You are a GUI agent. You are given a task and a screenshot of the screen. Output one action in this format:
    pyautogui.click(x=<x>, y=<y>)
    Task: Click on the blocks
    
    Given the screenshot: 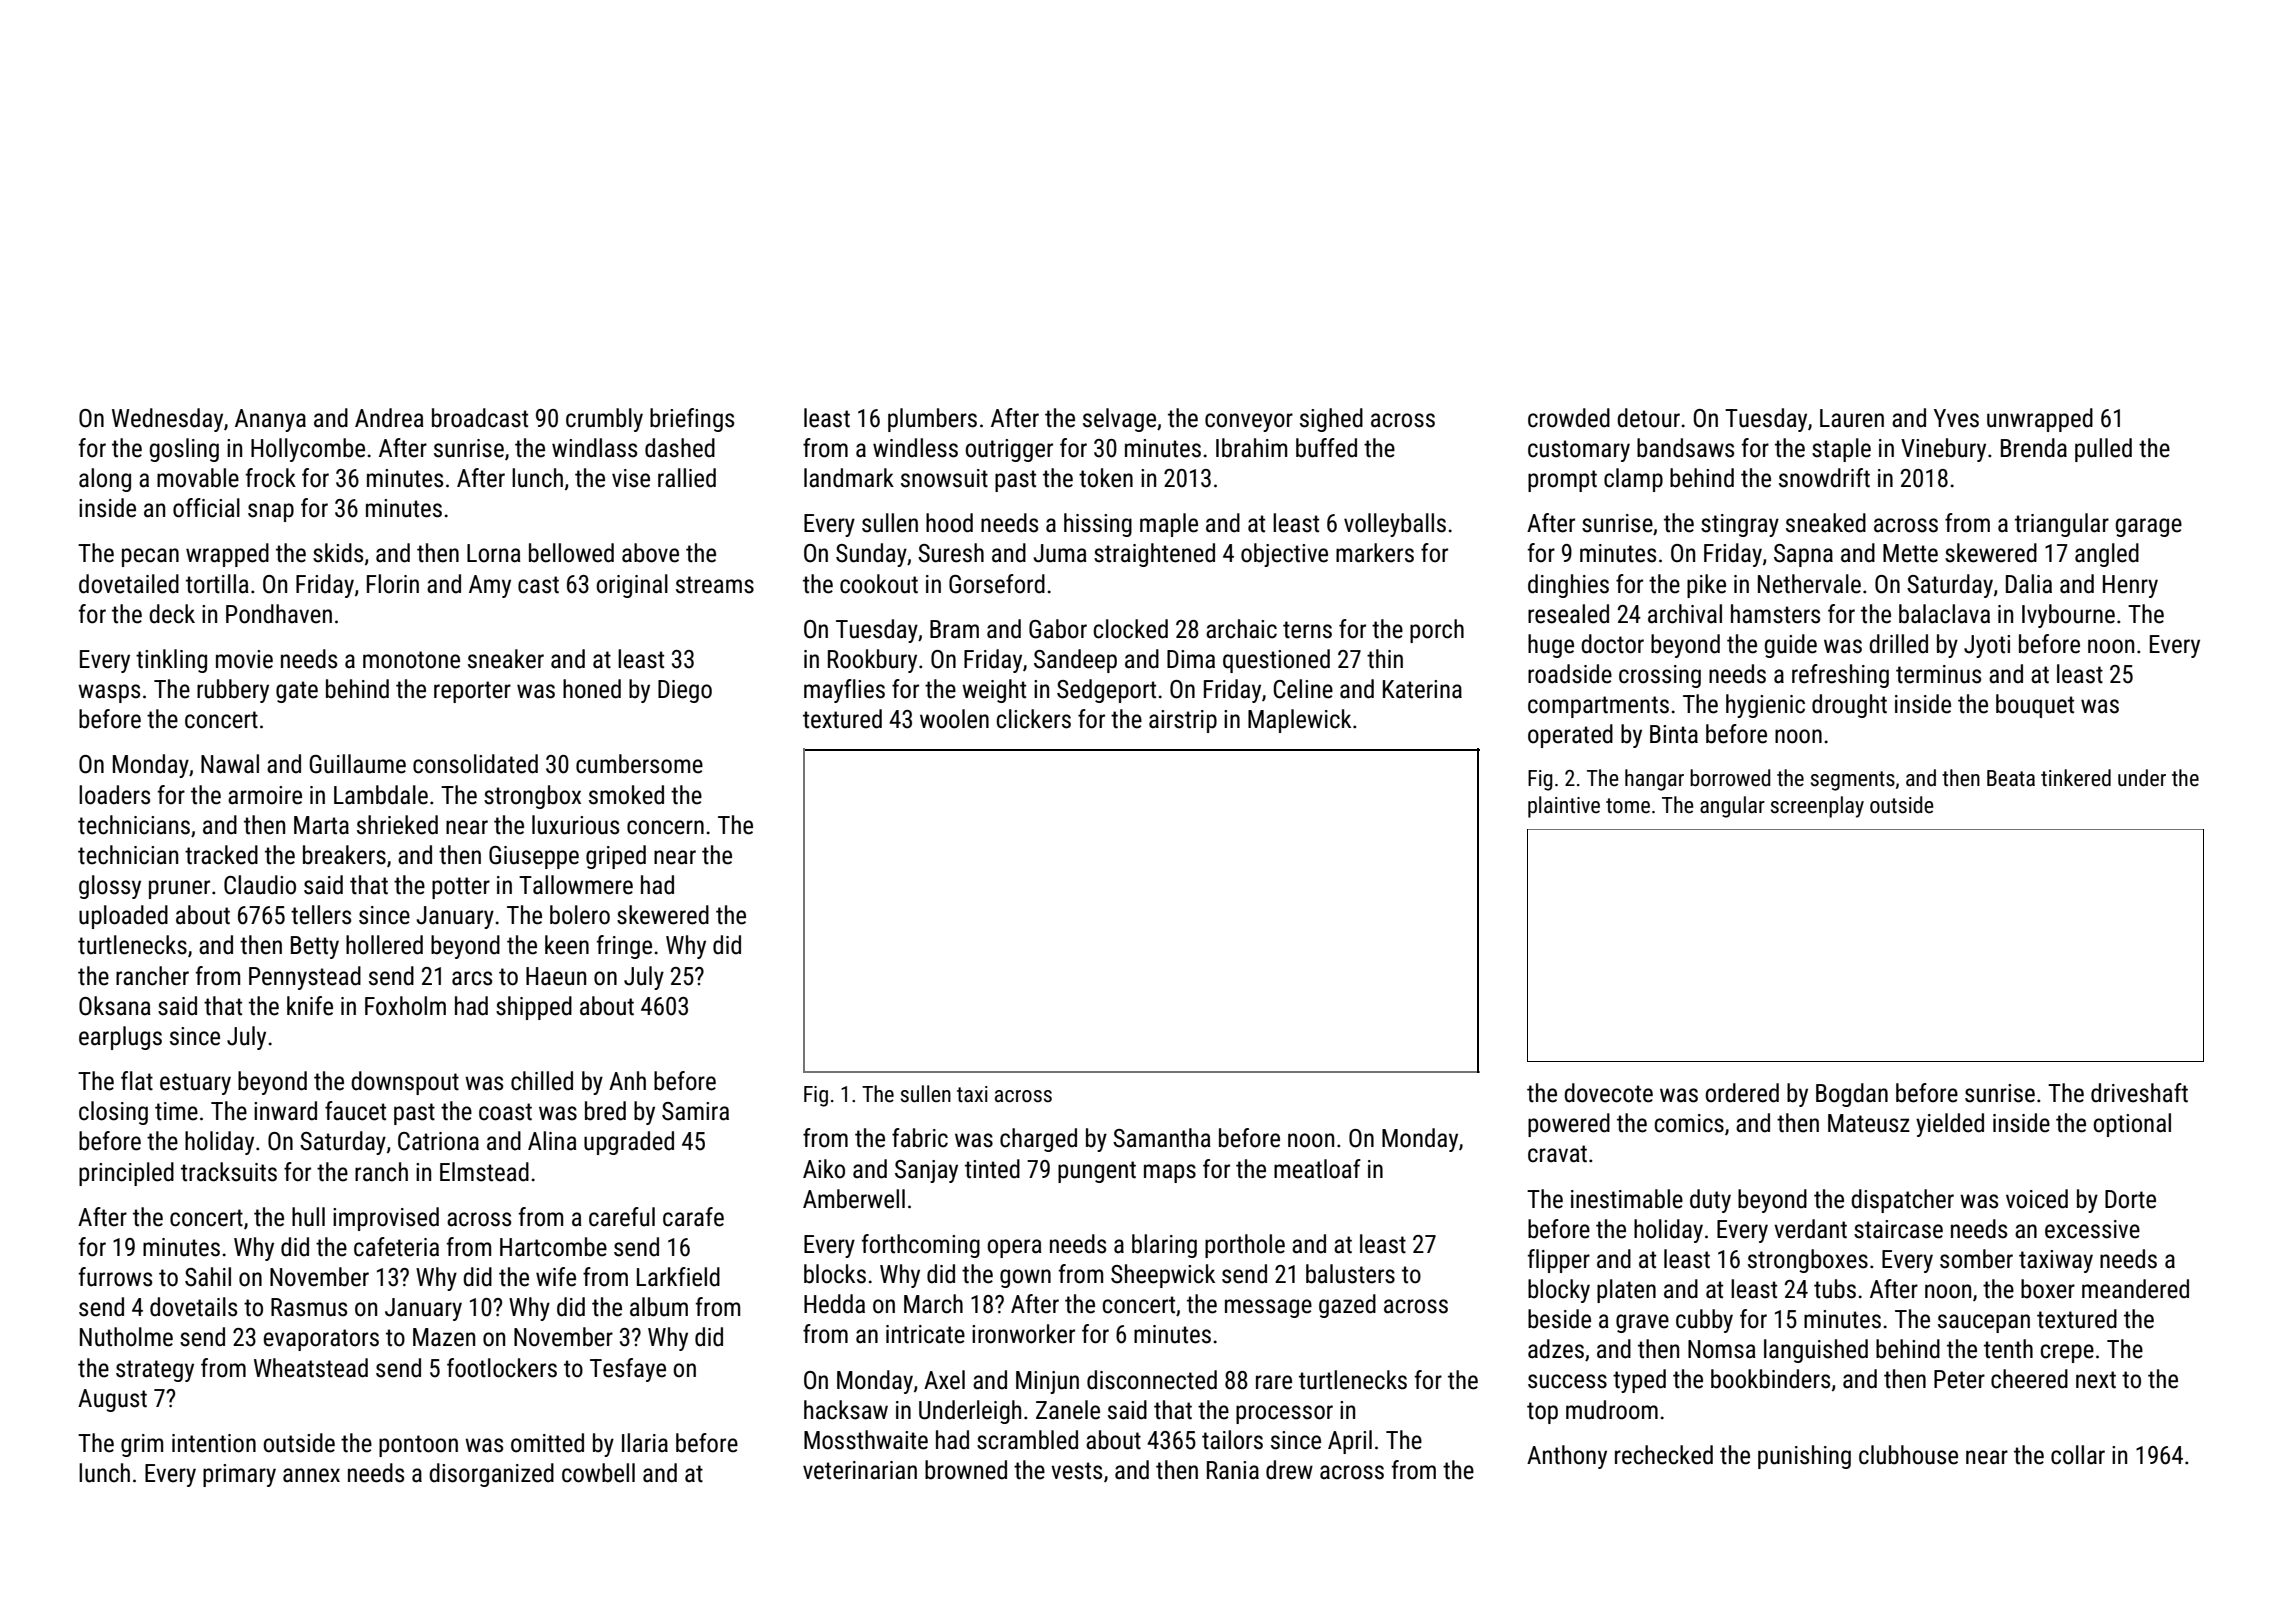 What is the action you would take?
    pyautogui.click(x=835, y=1274)
